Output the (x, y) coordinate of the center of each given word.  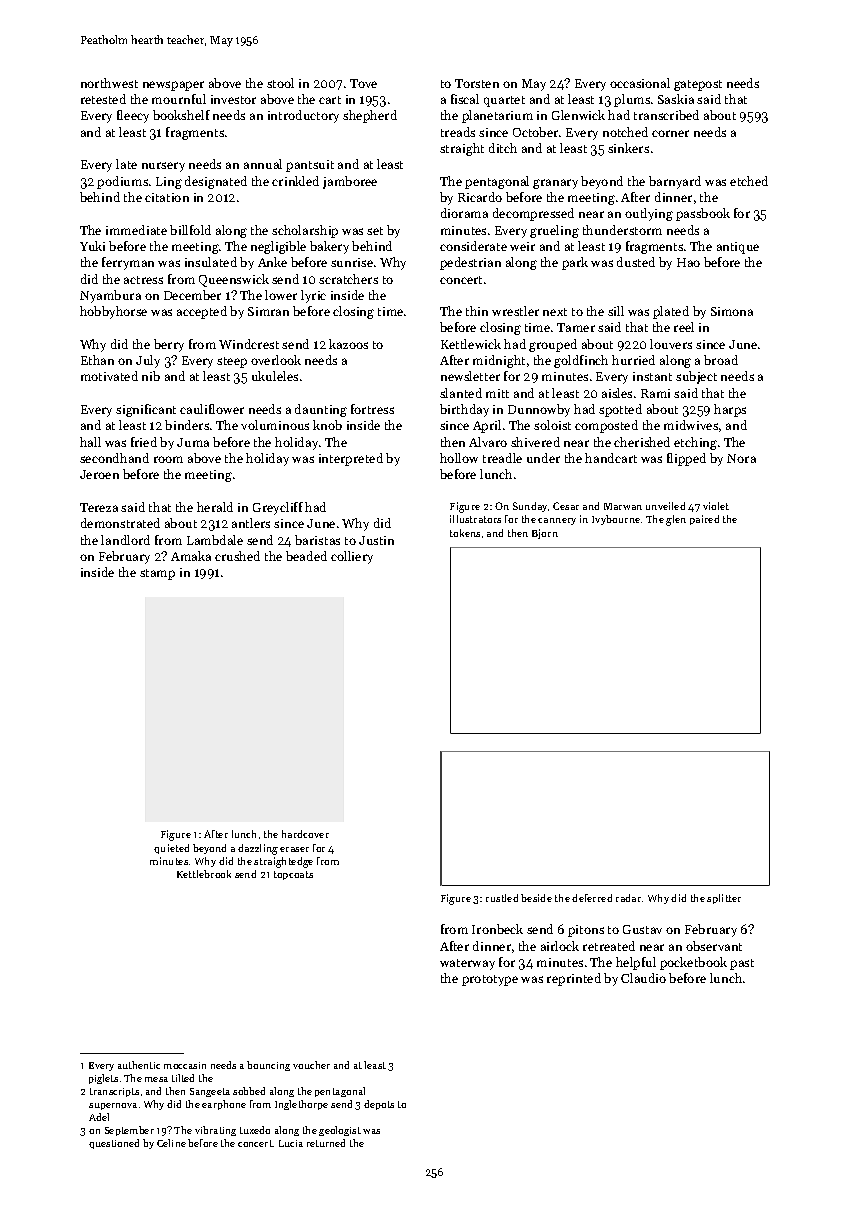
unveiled (665, 506)
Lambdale (215, 540)
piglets (103, 1079)
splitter (724, 899)
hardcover (305, 834)
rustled (502, 898)
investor (233, 99)
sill (616, 311)
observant (714, 946)
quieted (171, 849)
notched (625, 132)
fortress (372, 409)
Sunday (530, 507)
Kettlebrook (204, 874)
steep (232, 362)
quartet (504, 101)
